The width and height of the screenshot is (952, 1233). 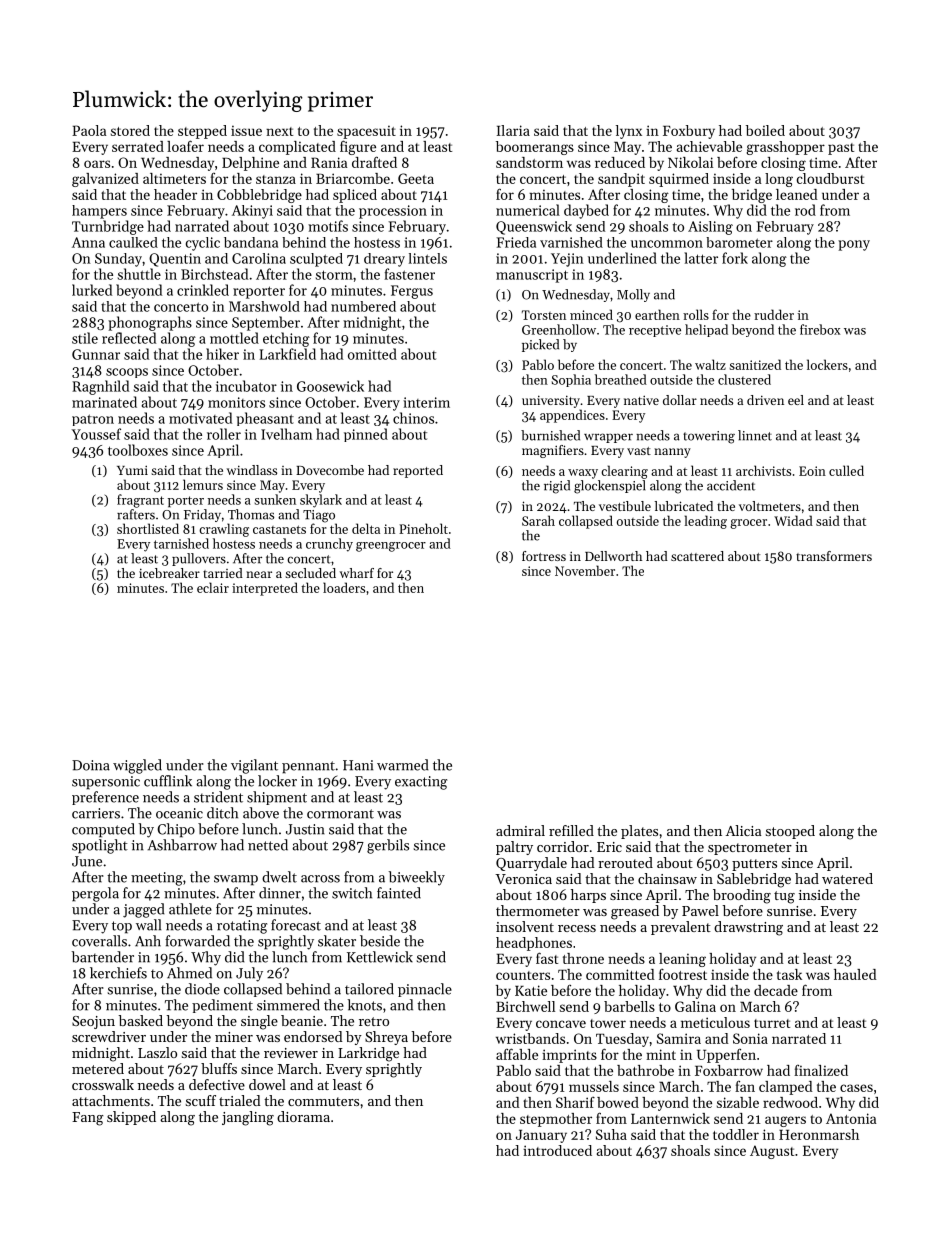 What do you see at coordinates (277, 798) in the screenshot?
I see `shipment` at bounding box center [277, 798].
